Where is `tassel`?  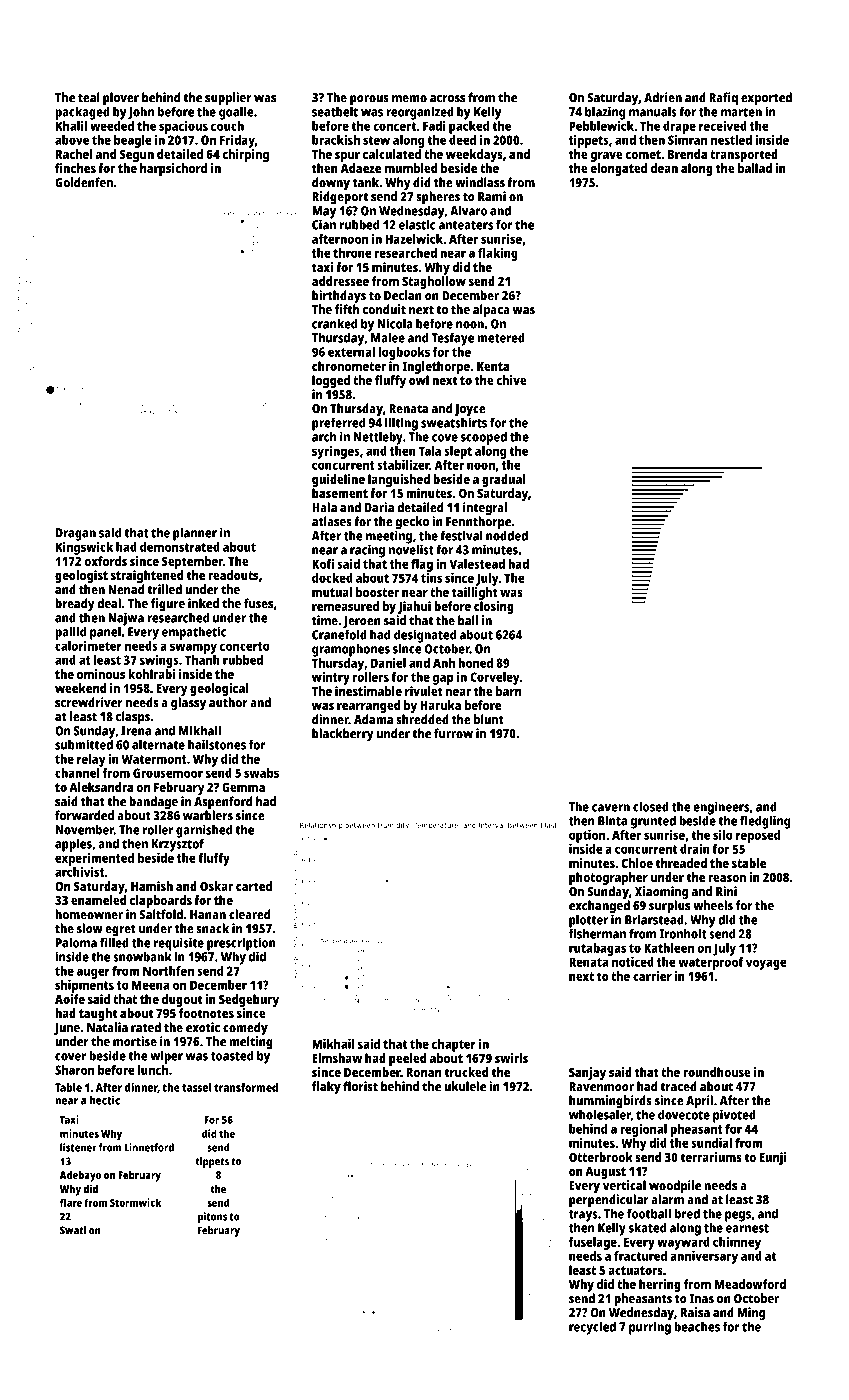
tassel is located at coordinates (197, 1087).
